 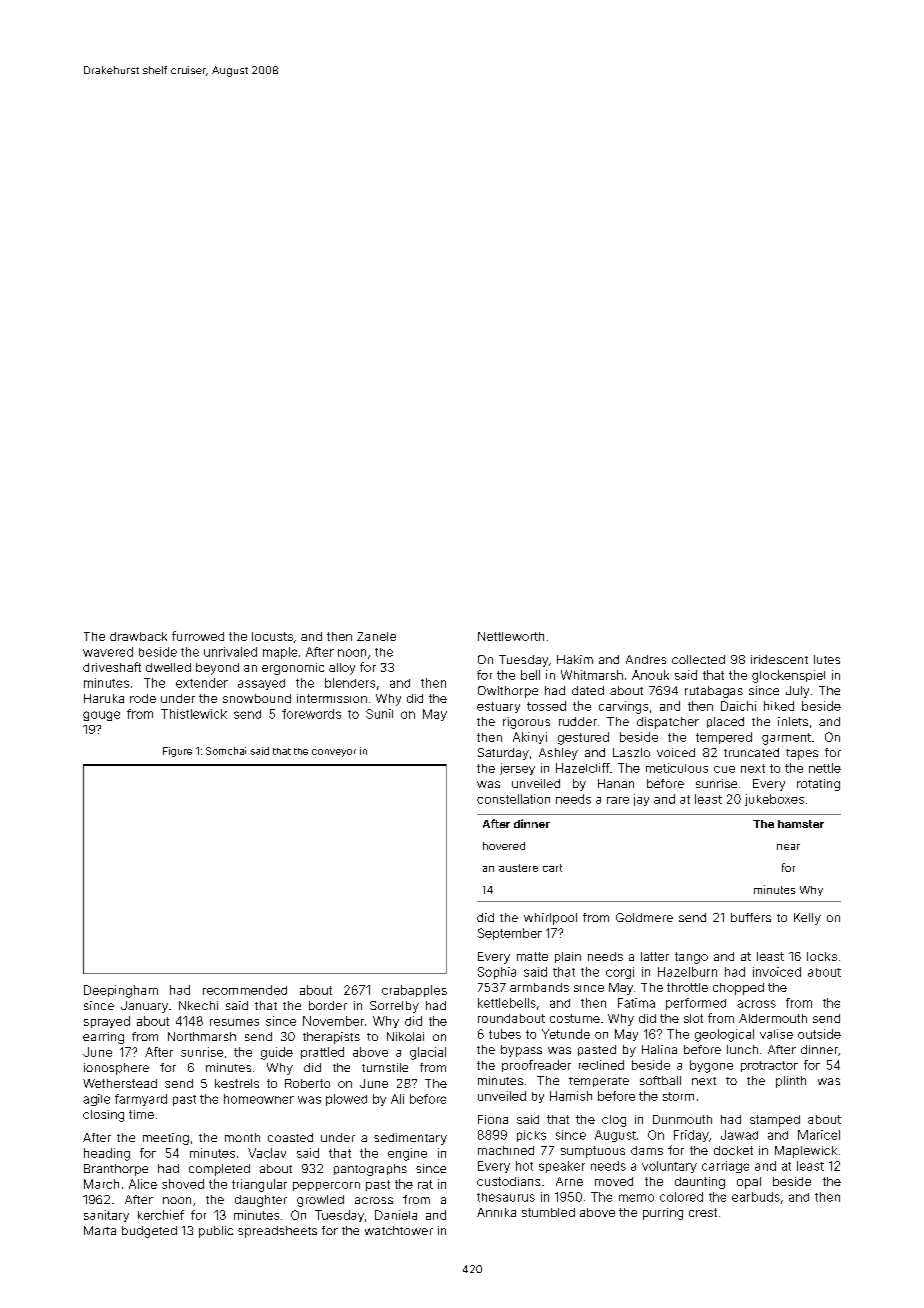 What do you see at coordinates (513, 799) in the screenshot?
I see `constellation` at bounding box center [513, 799].
